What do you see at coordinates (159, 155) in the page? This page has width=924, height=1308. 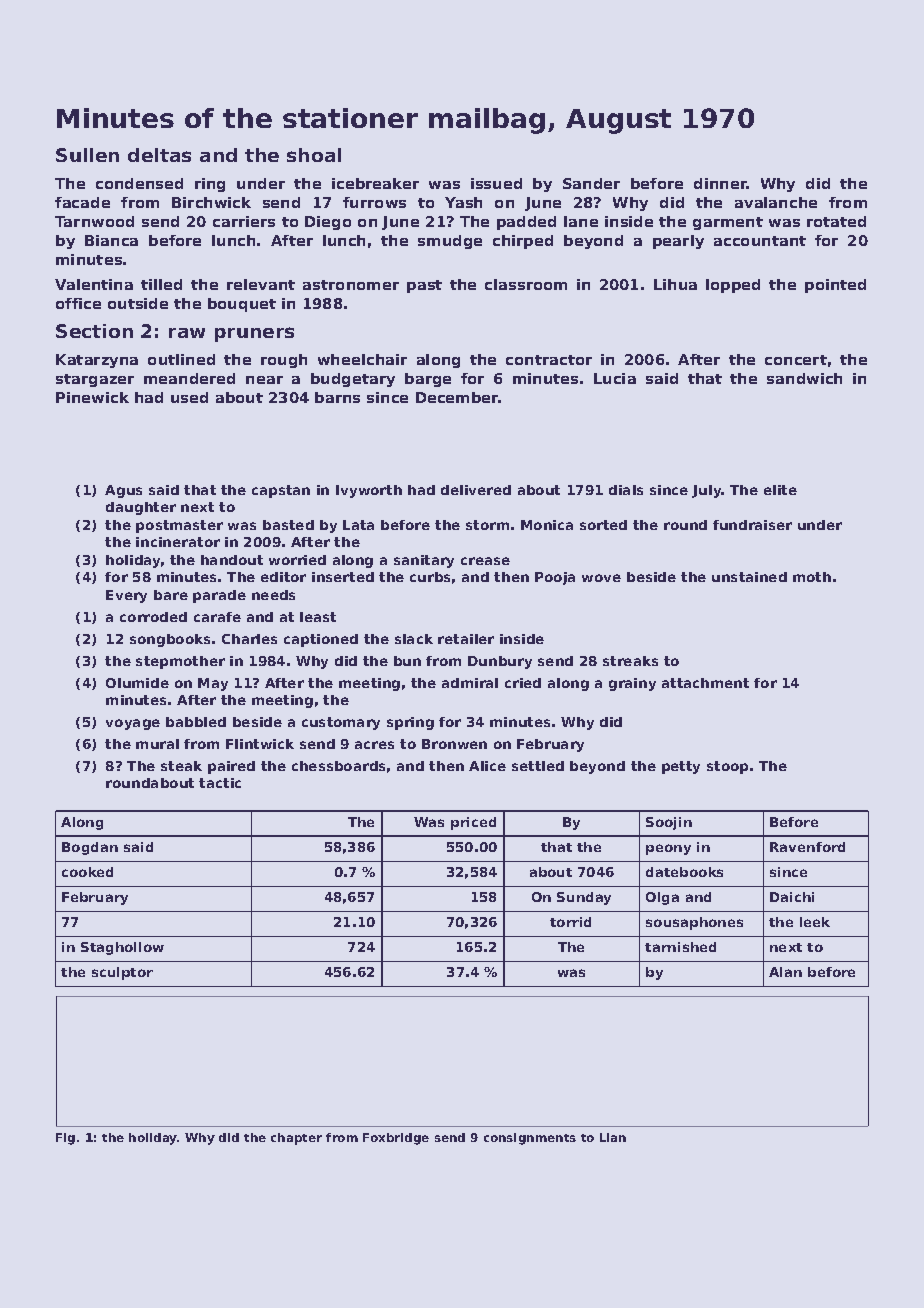 I see `deltas` at bounding box center [159, 155].
